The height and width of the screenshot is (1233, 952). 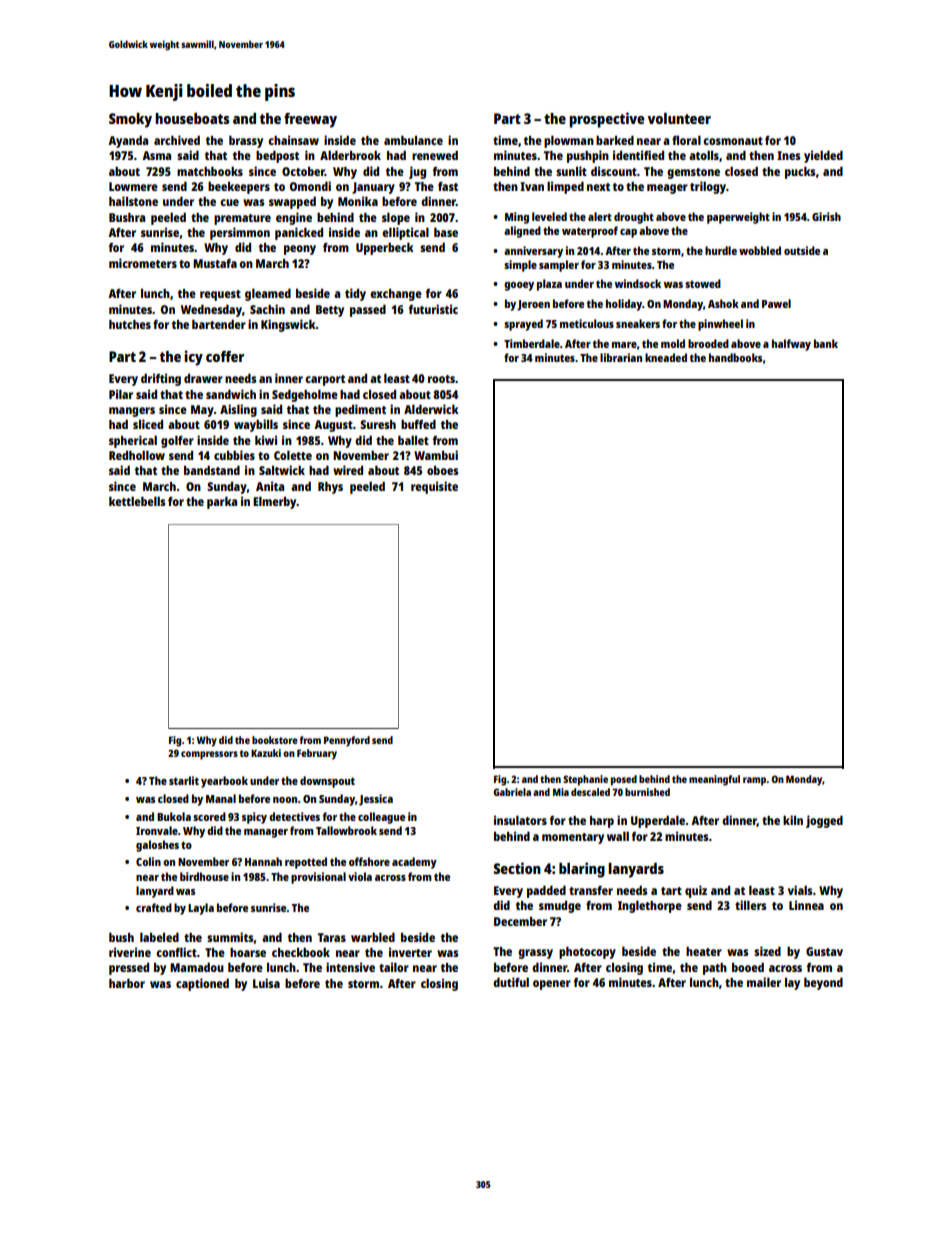 What do you see at coordinates (666, 357) in the screenshot?
I see `kneaded` at bounding box center [666, 357].
